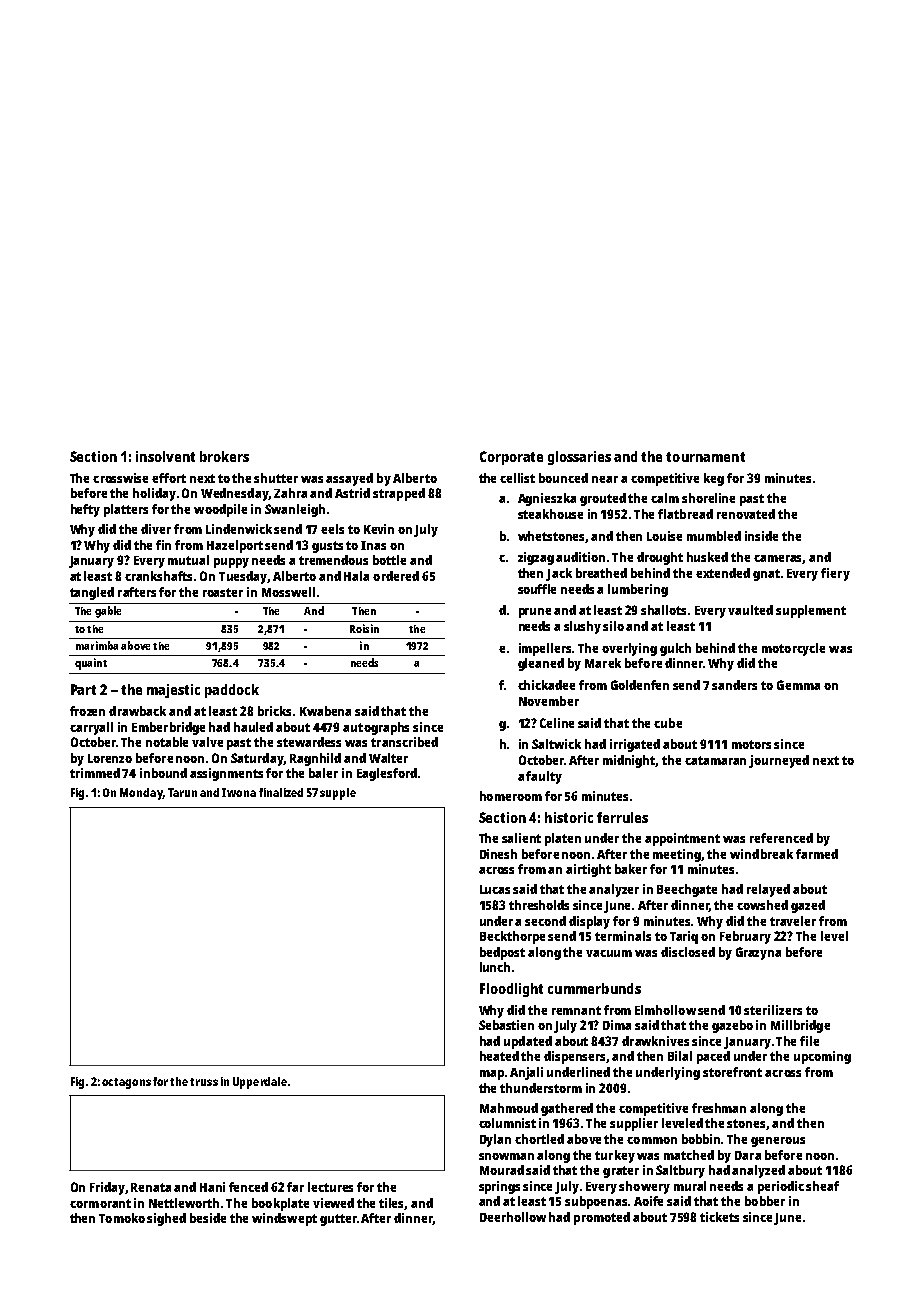 This page has width=924, height=1308. I want to click on homeroom, so click(511, 796).
